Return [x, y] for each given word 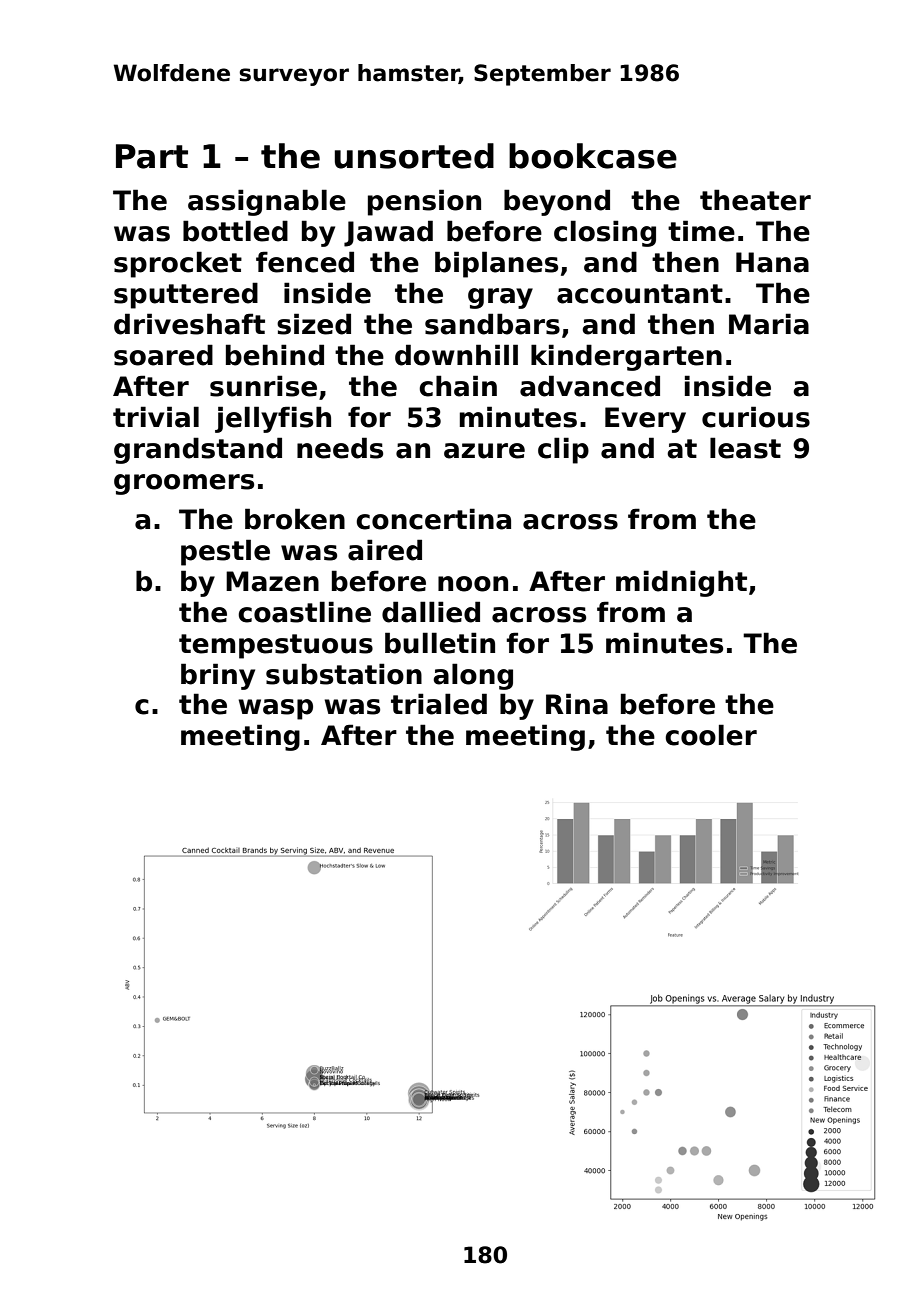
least [745, 448]
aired [385, 550]
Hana [772, 262]
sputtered [186, 295]
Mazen [272, 581]
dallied [431, 612]
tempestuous [276, 646]
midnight [681, 583]
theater [755, 200]
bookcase [593, 156]
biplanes [496, 264]
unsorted [414, 156]
